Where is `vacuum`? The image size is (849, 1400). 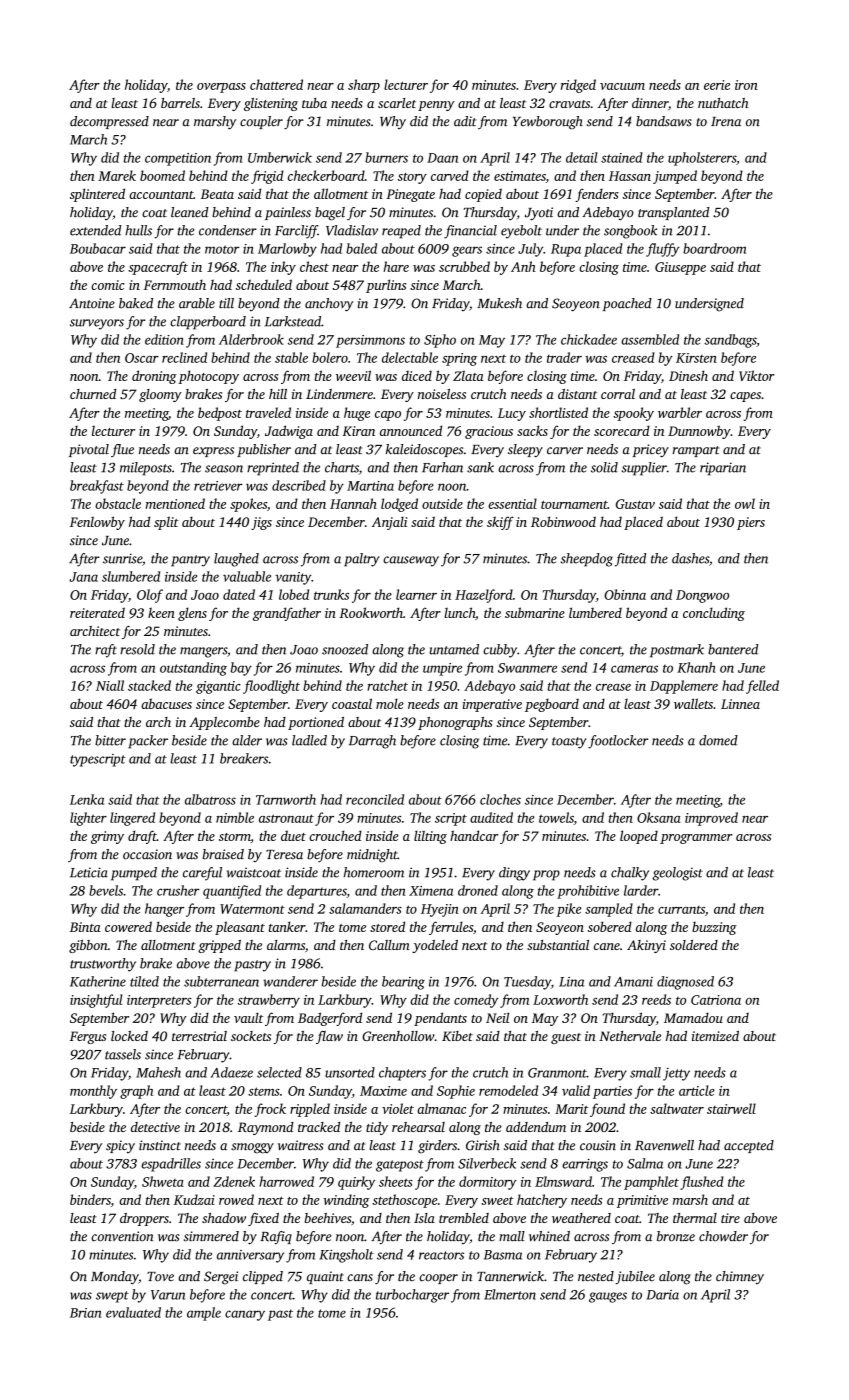
vacuum is located at coordinates (622, 86).
